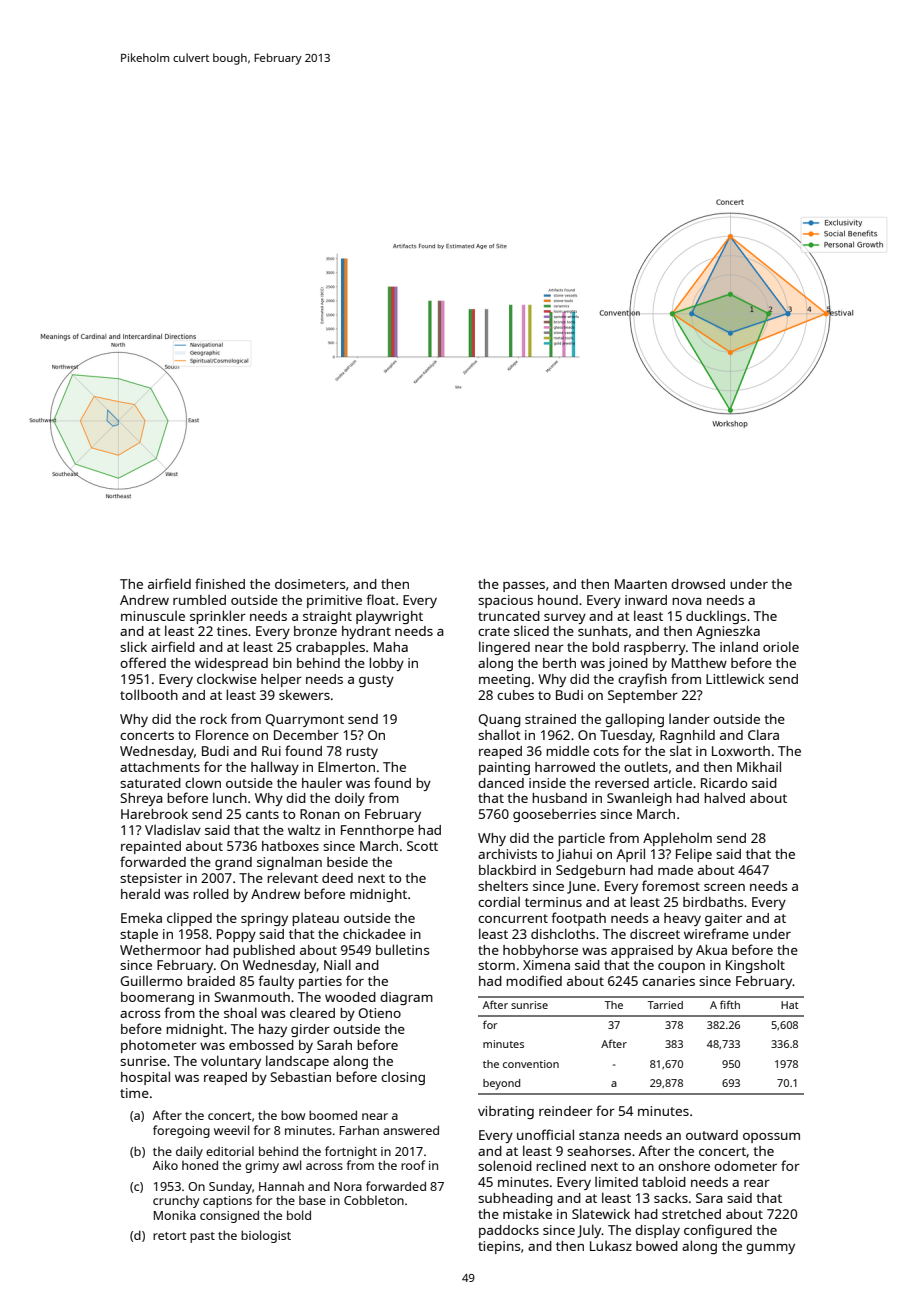 The width and height of the screenshot is (924, 1308). Describe the element at coordinates (611, 1246) in the screenshot. I see `Lukasz` at that location.
